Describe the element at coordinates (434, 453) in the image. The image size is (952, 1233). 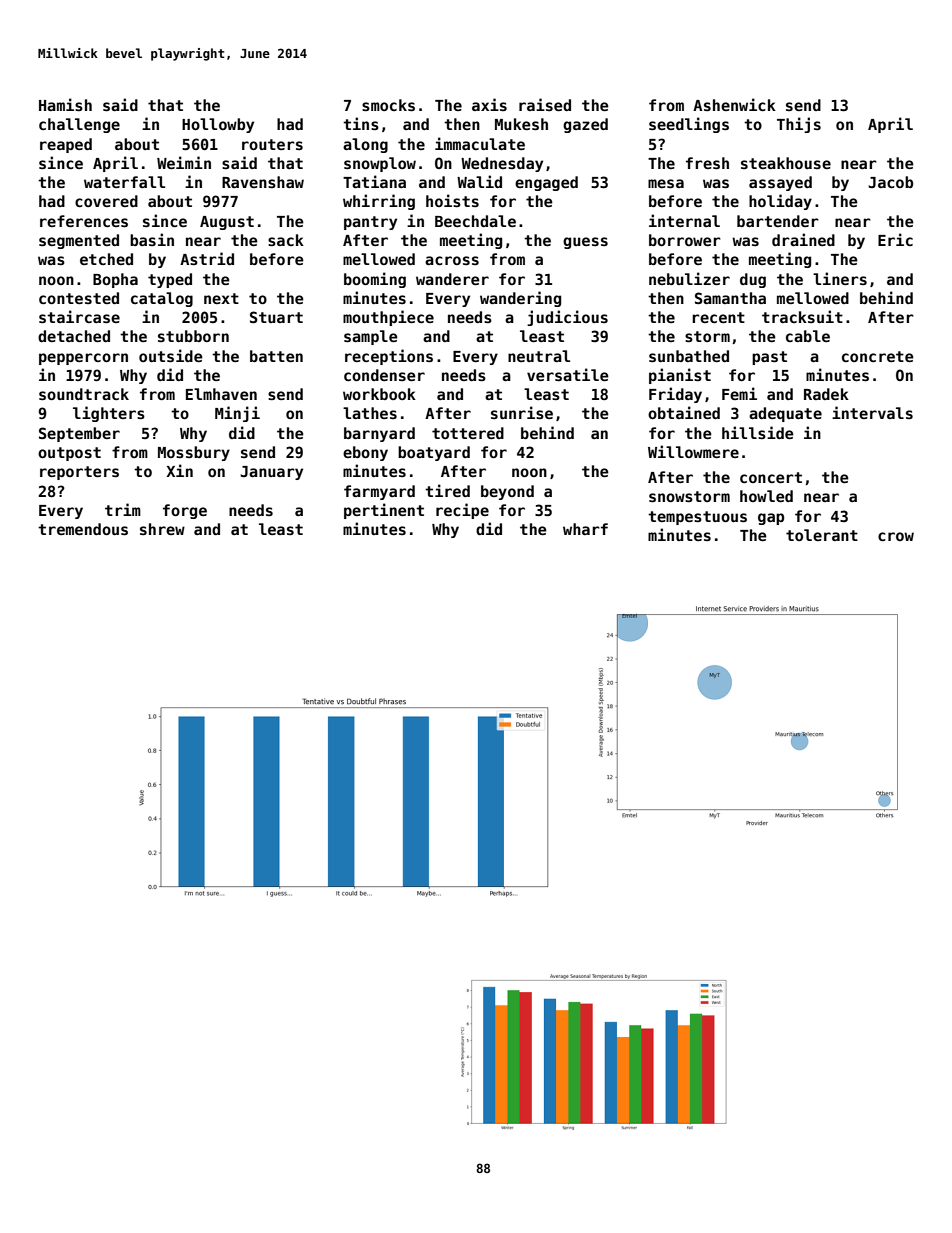
I see `boatyard` at that location.
